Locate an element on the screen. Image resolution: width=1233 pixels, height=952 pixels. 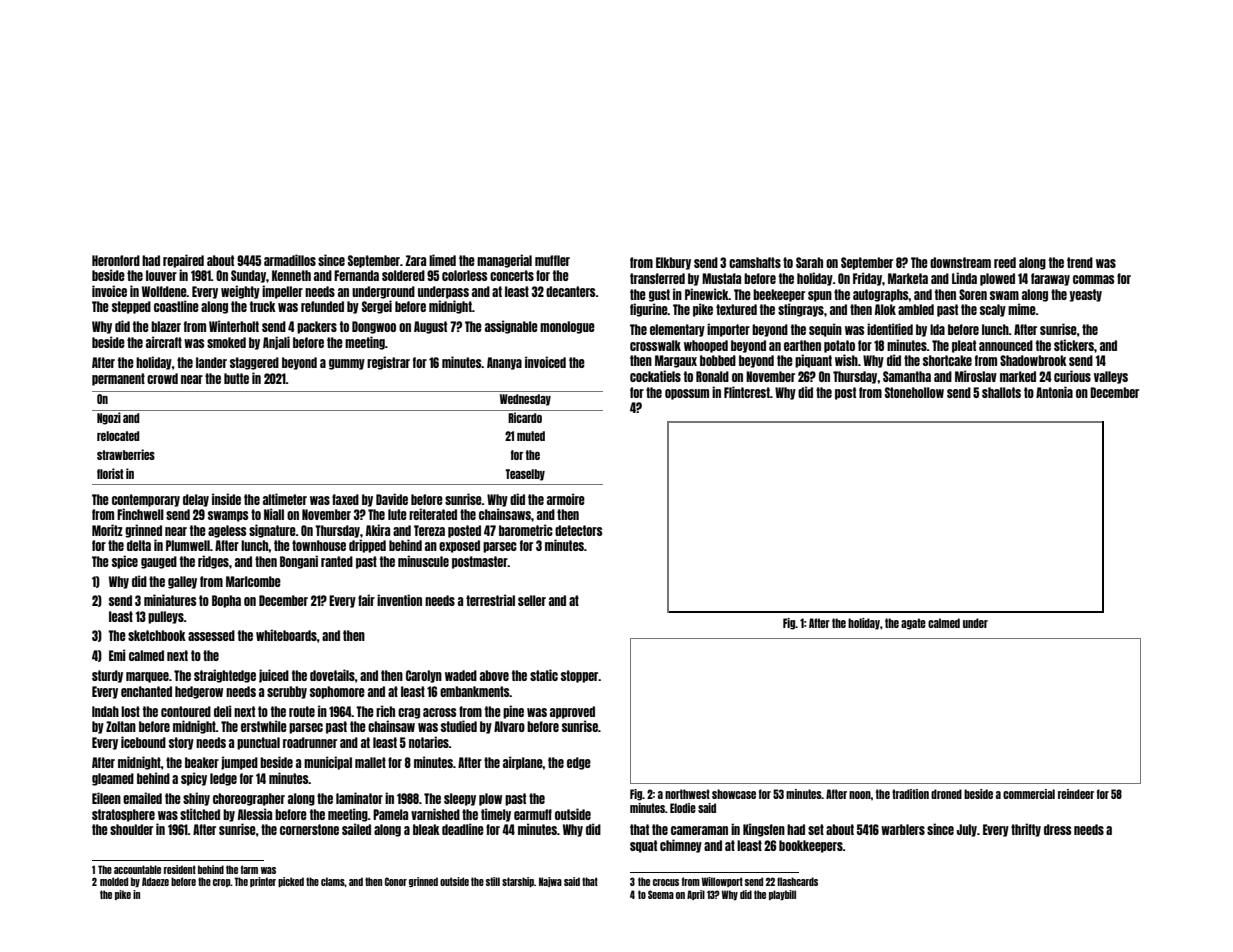
decanters is located at coordinates (571, 291).
